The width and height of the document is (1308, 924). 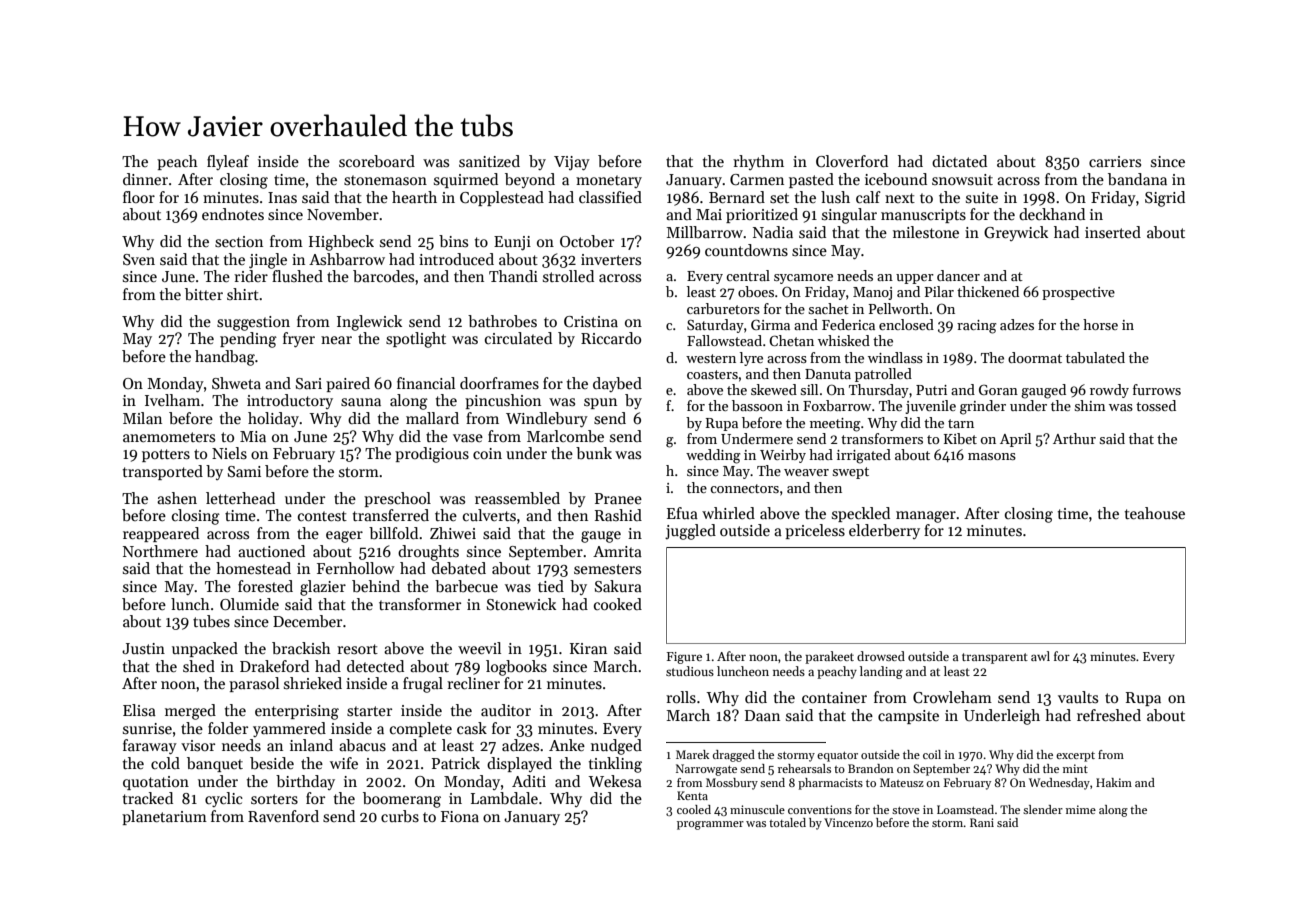 I want to click on flyleaf, so click(x=228, y=162).
